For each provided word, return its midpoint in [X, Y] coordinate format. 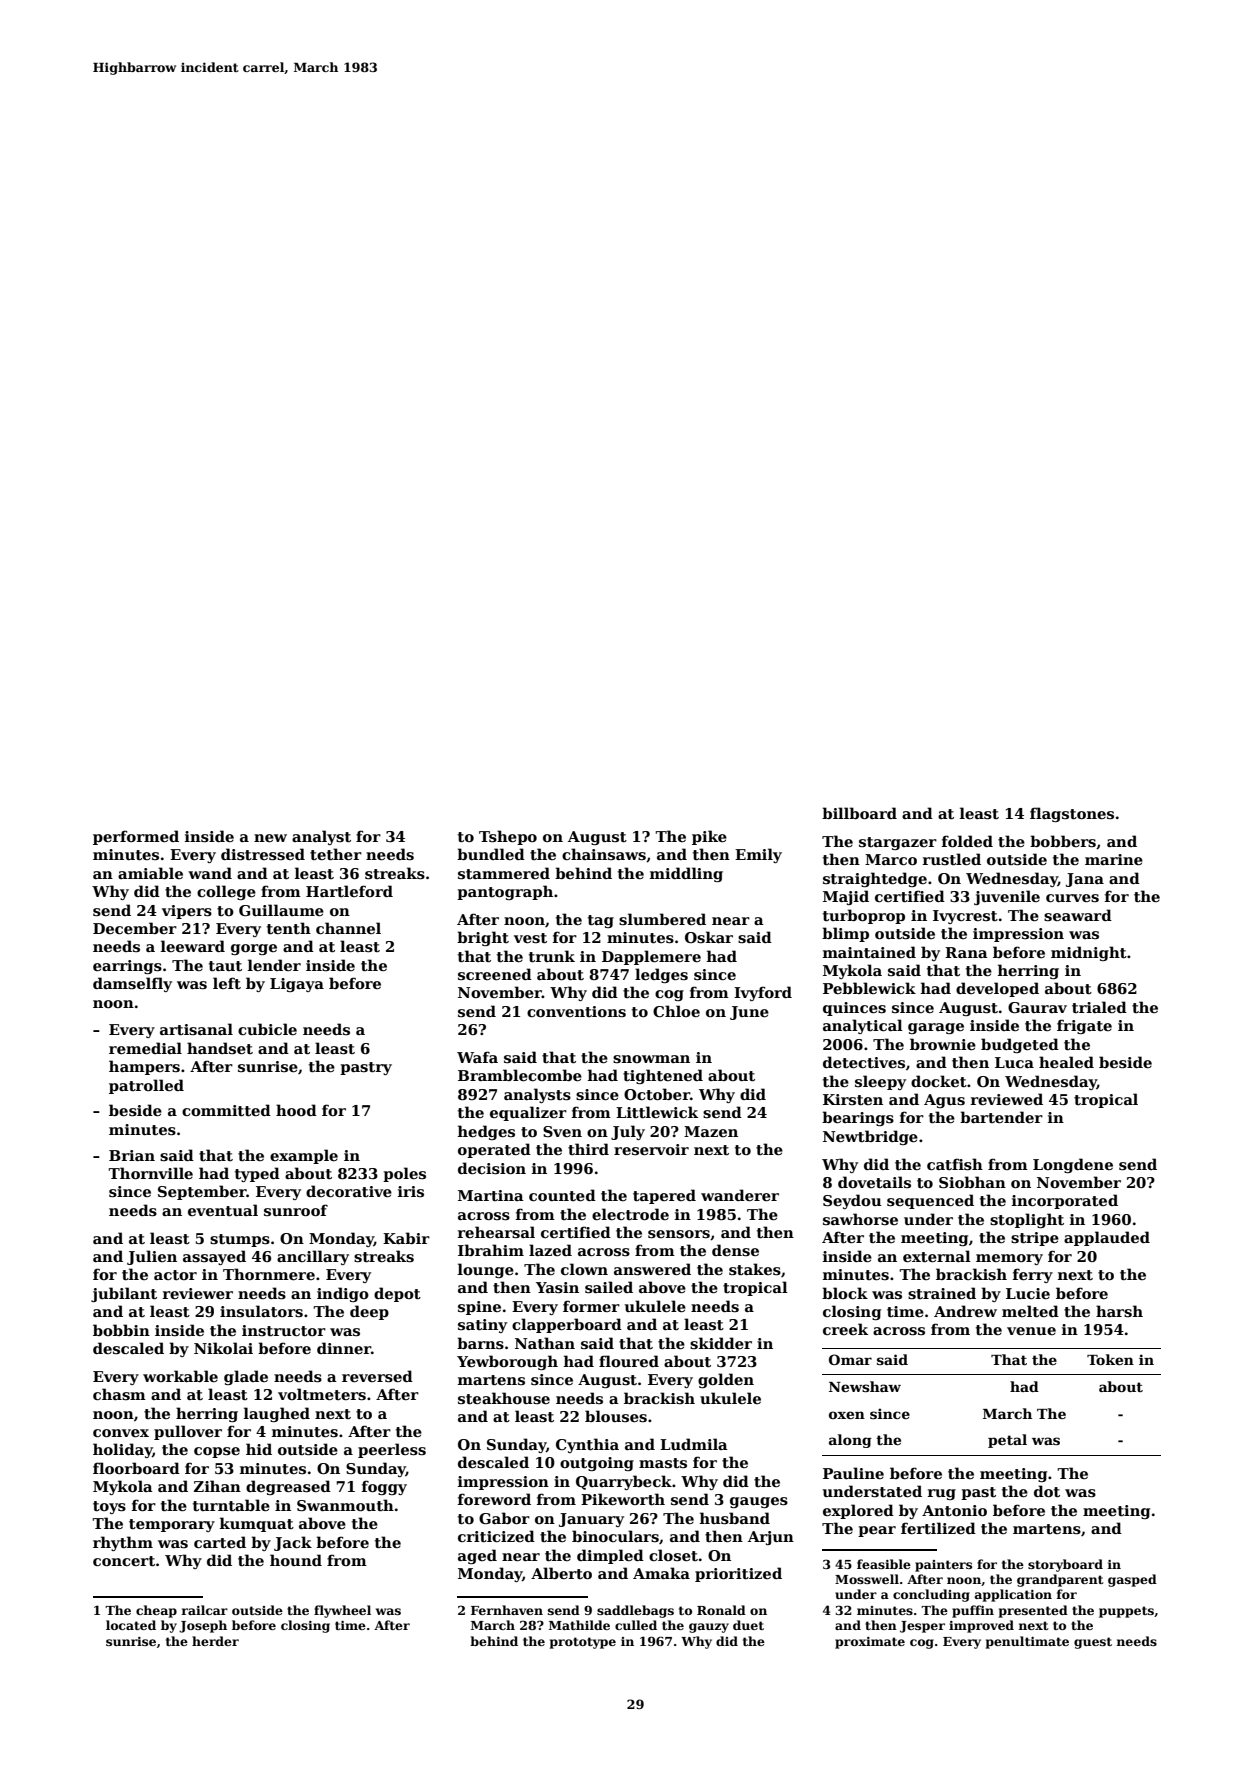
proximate [870, 1643]
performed [136, 837]
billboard [859, 813]
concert [124, 1561]
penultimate [1027, 1642]
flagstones [1072, 814]
